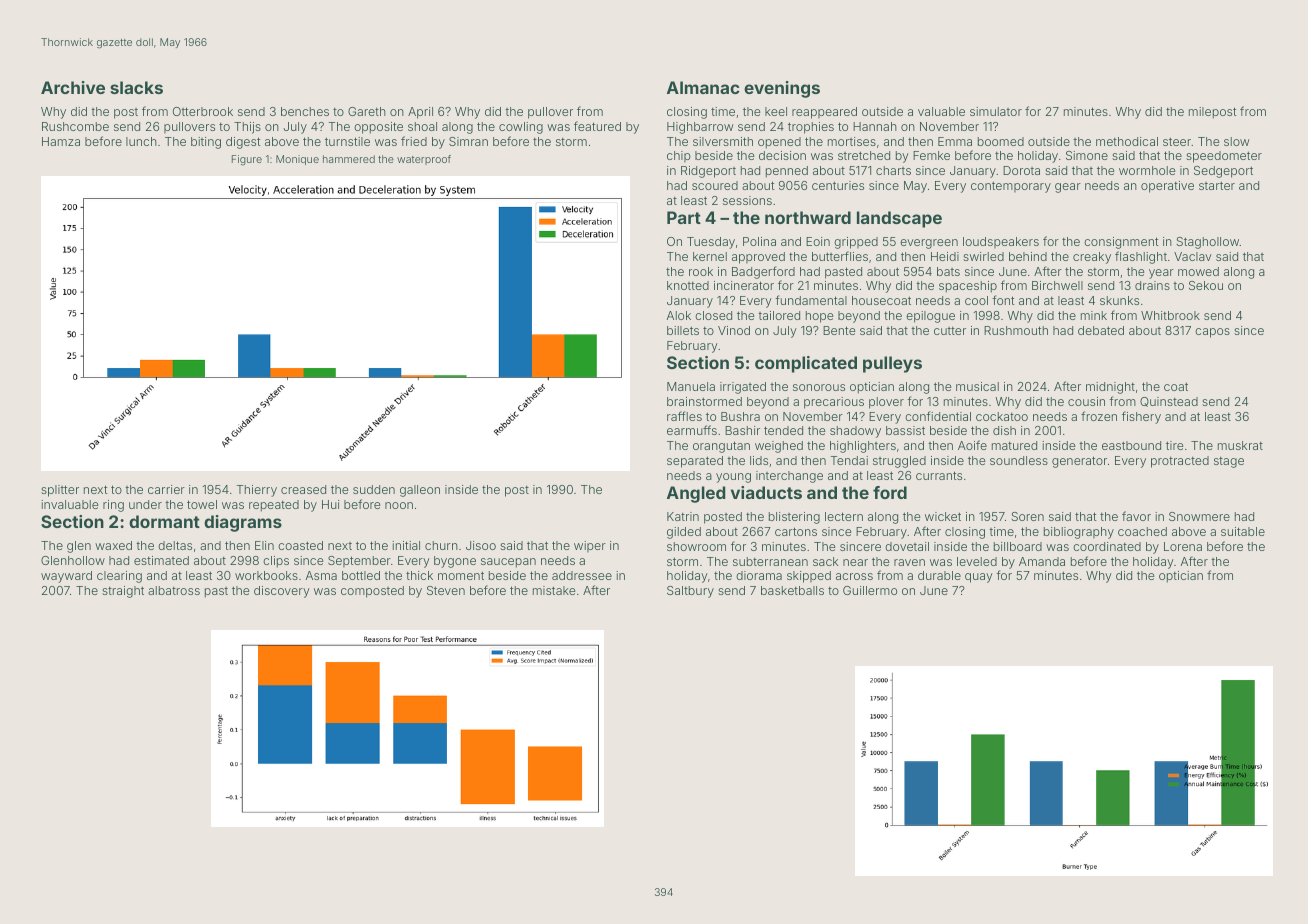  Describe the element at coordinates (1002, 416) in the screenshot. I see `cockatoo` at that location.
